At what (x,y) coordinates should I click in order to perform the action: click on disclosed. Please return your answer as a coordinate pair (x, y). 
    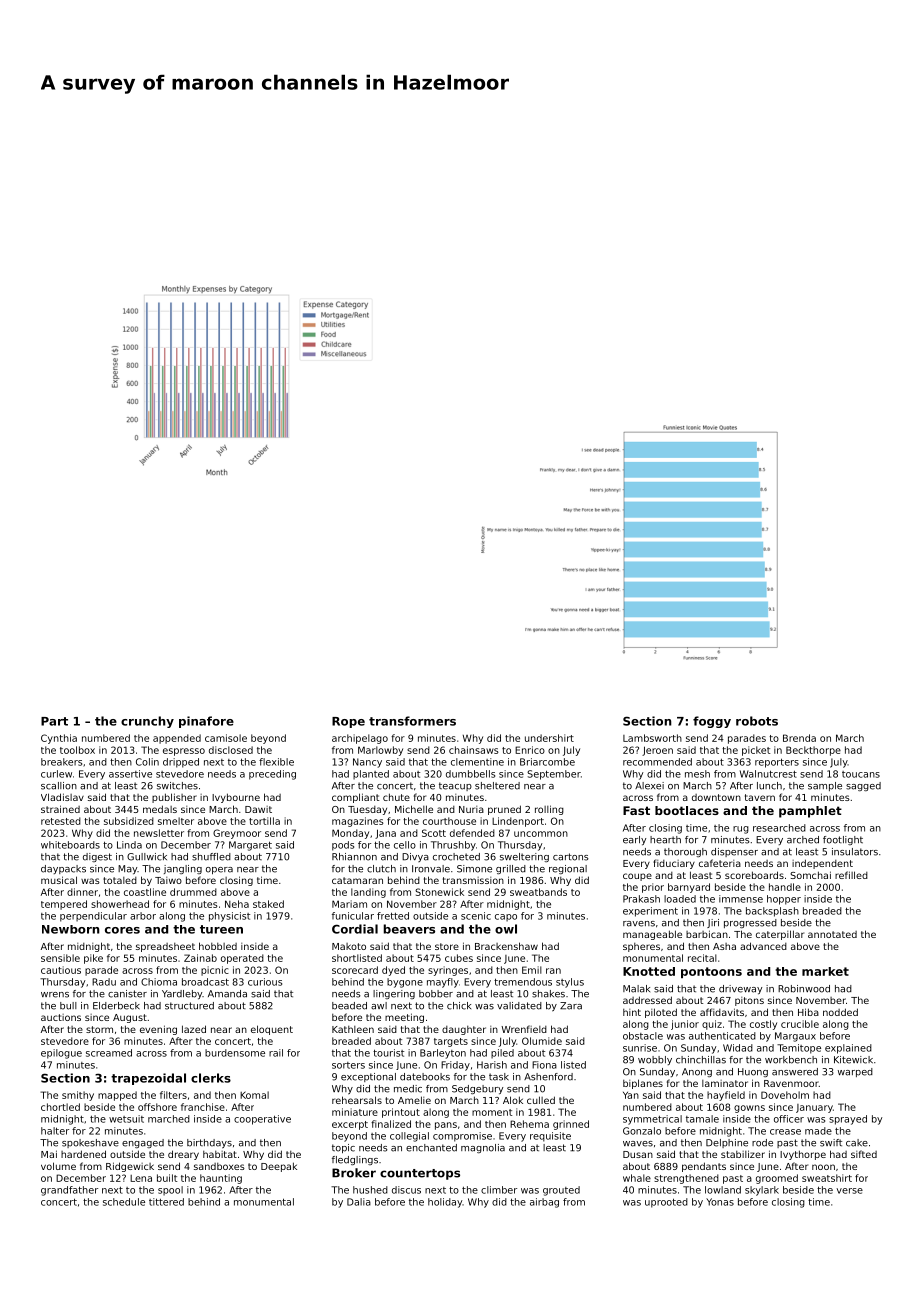
    Looking at the image, I should click on (231, 750).
